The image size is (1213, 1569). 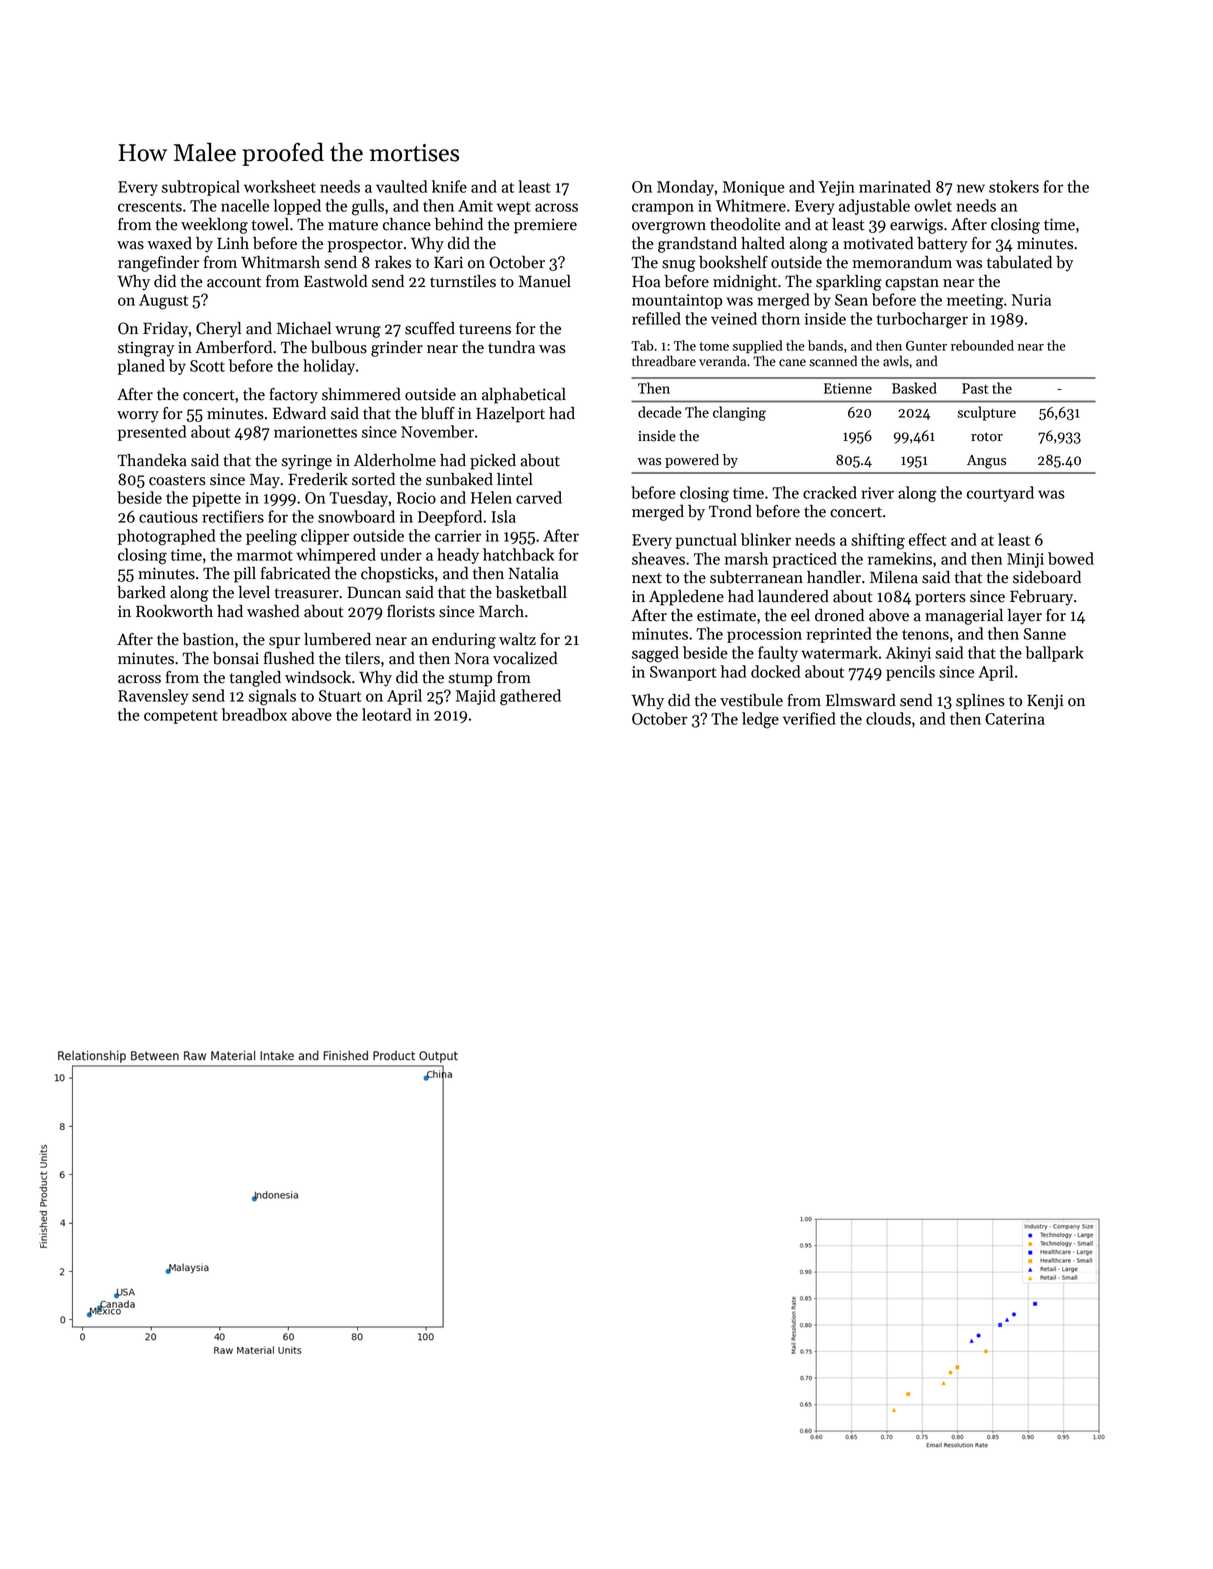 I want to click on awls, so click(x=896, y=361).
